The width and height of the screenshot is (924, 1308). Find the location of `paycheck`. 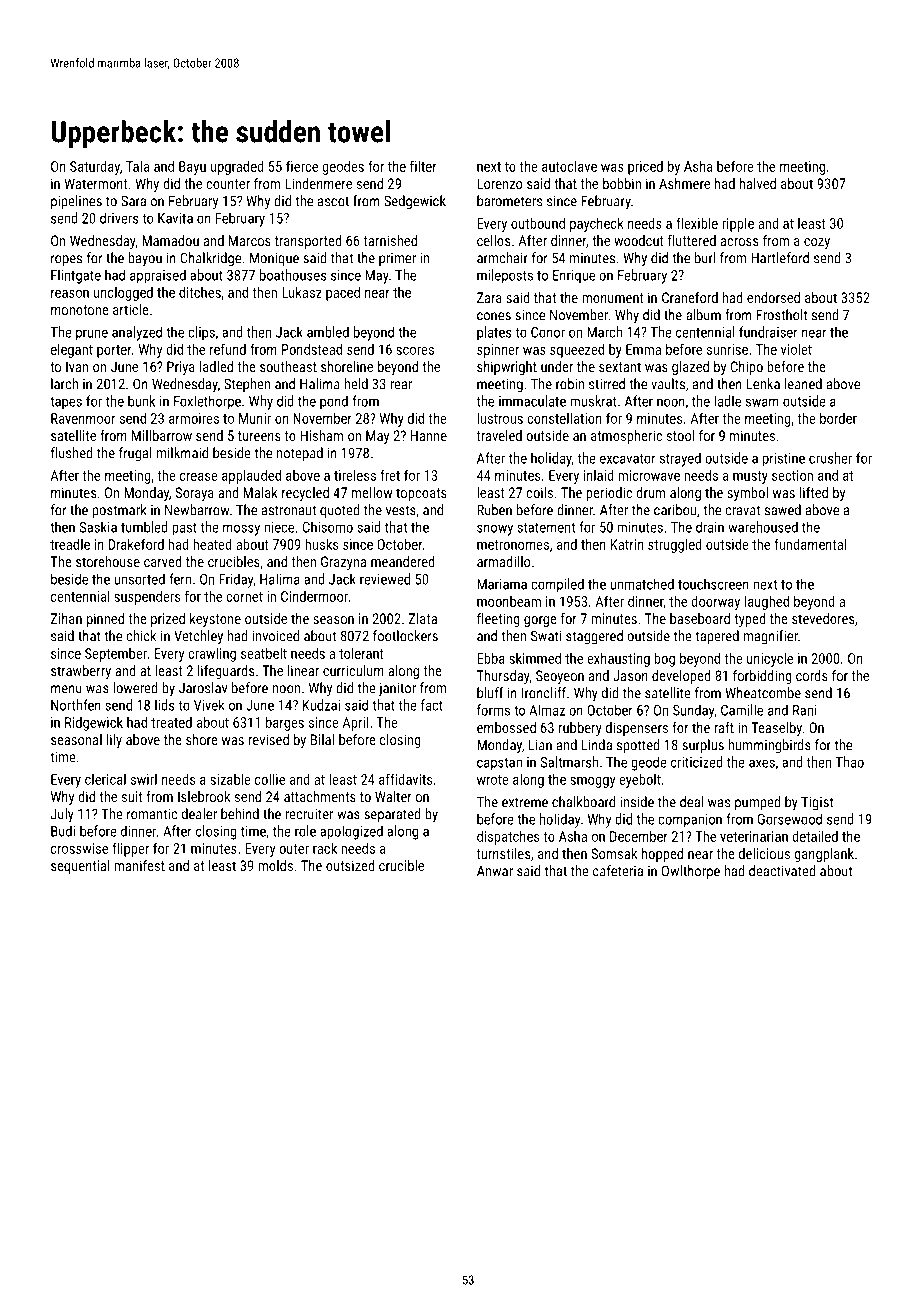

paycheck is located at coordinates (597, 224).
